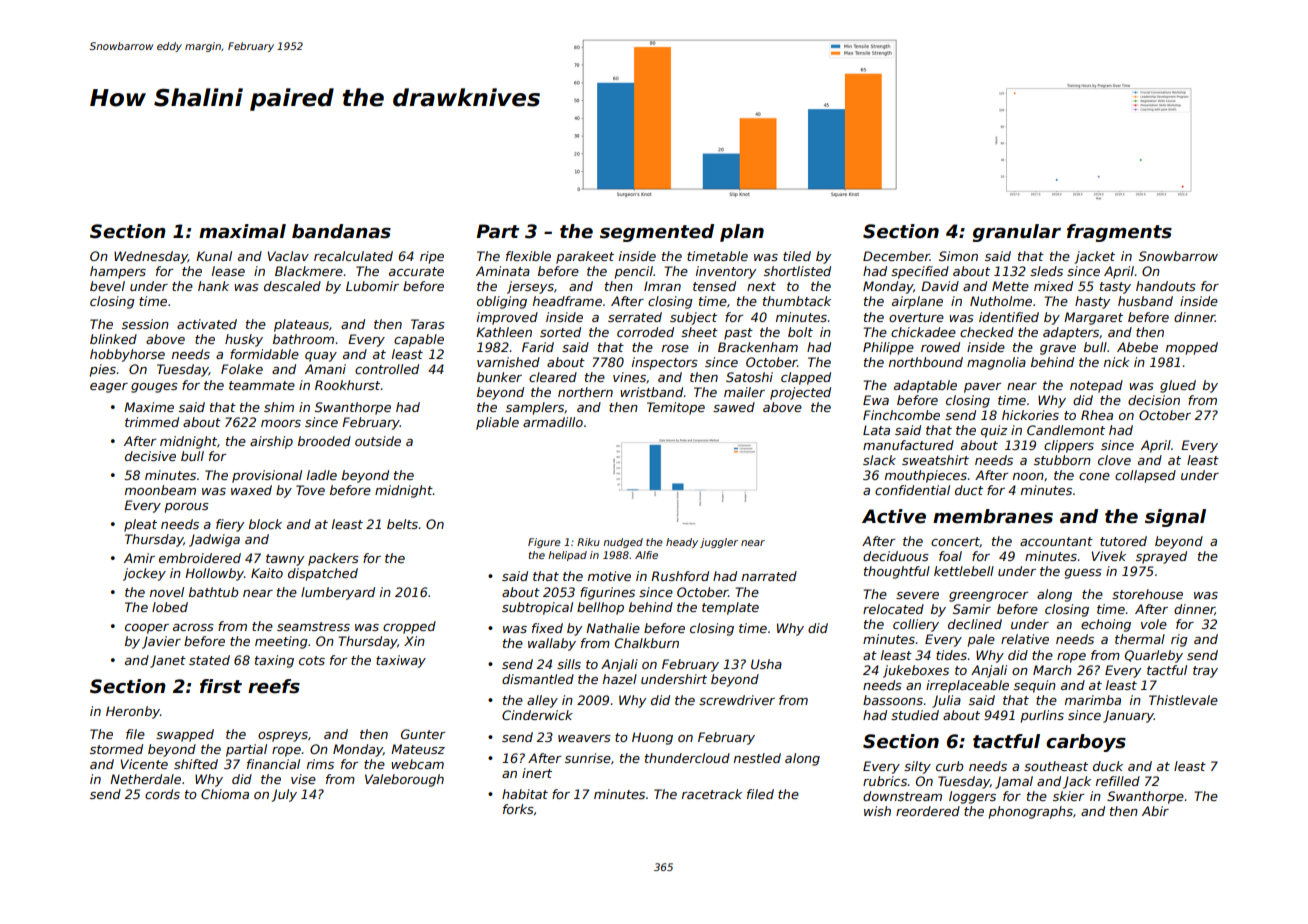  I want to click on membranes, so click(993, 516).
